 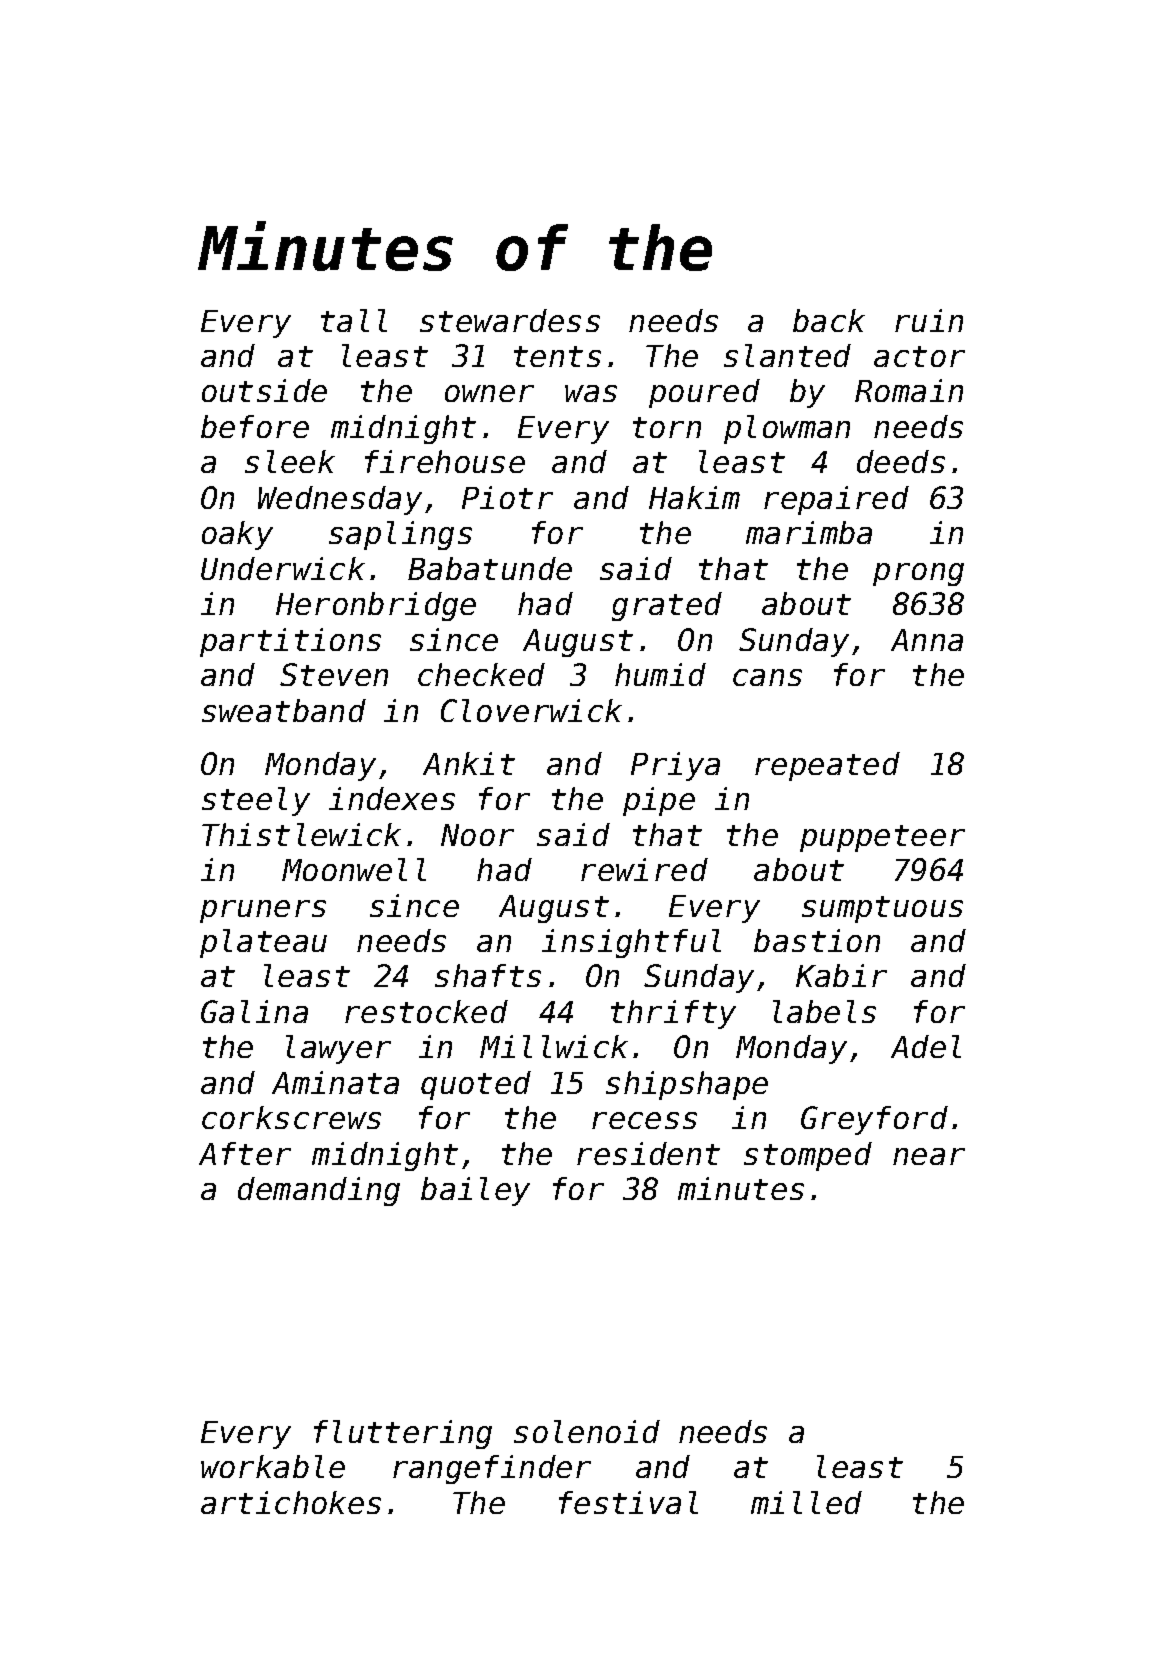 What do you see at coordinates (354, 869) in the screenshot?
I see `Moonwell` at bounding box center [354, 869].
